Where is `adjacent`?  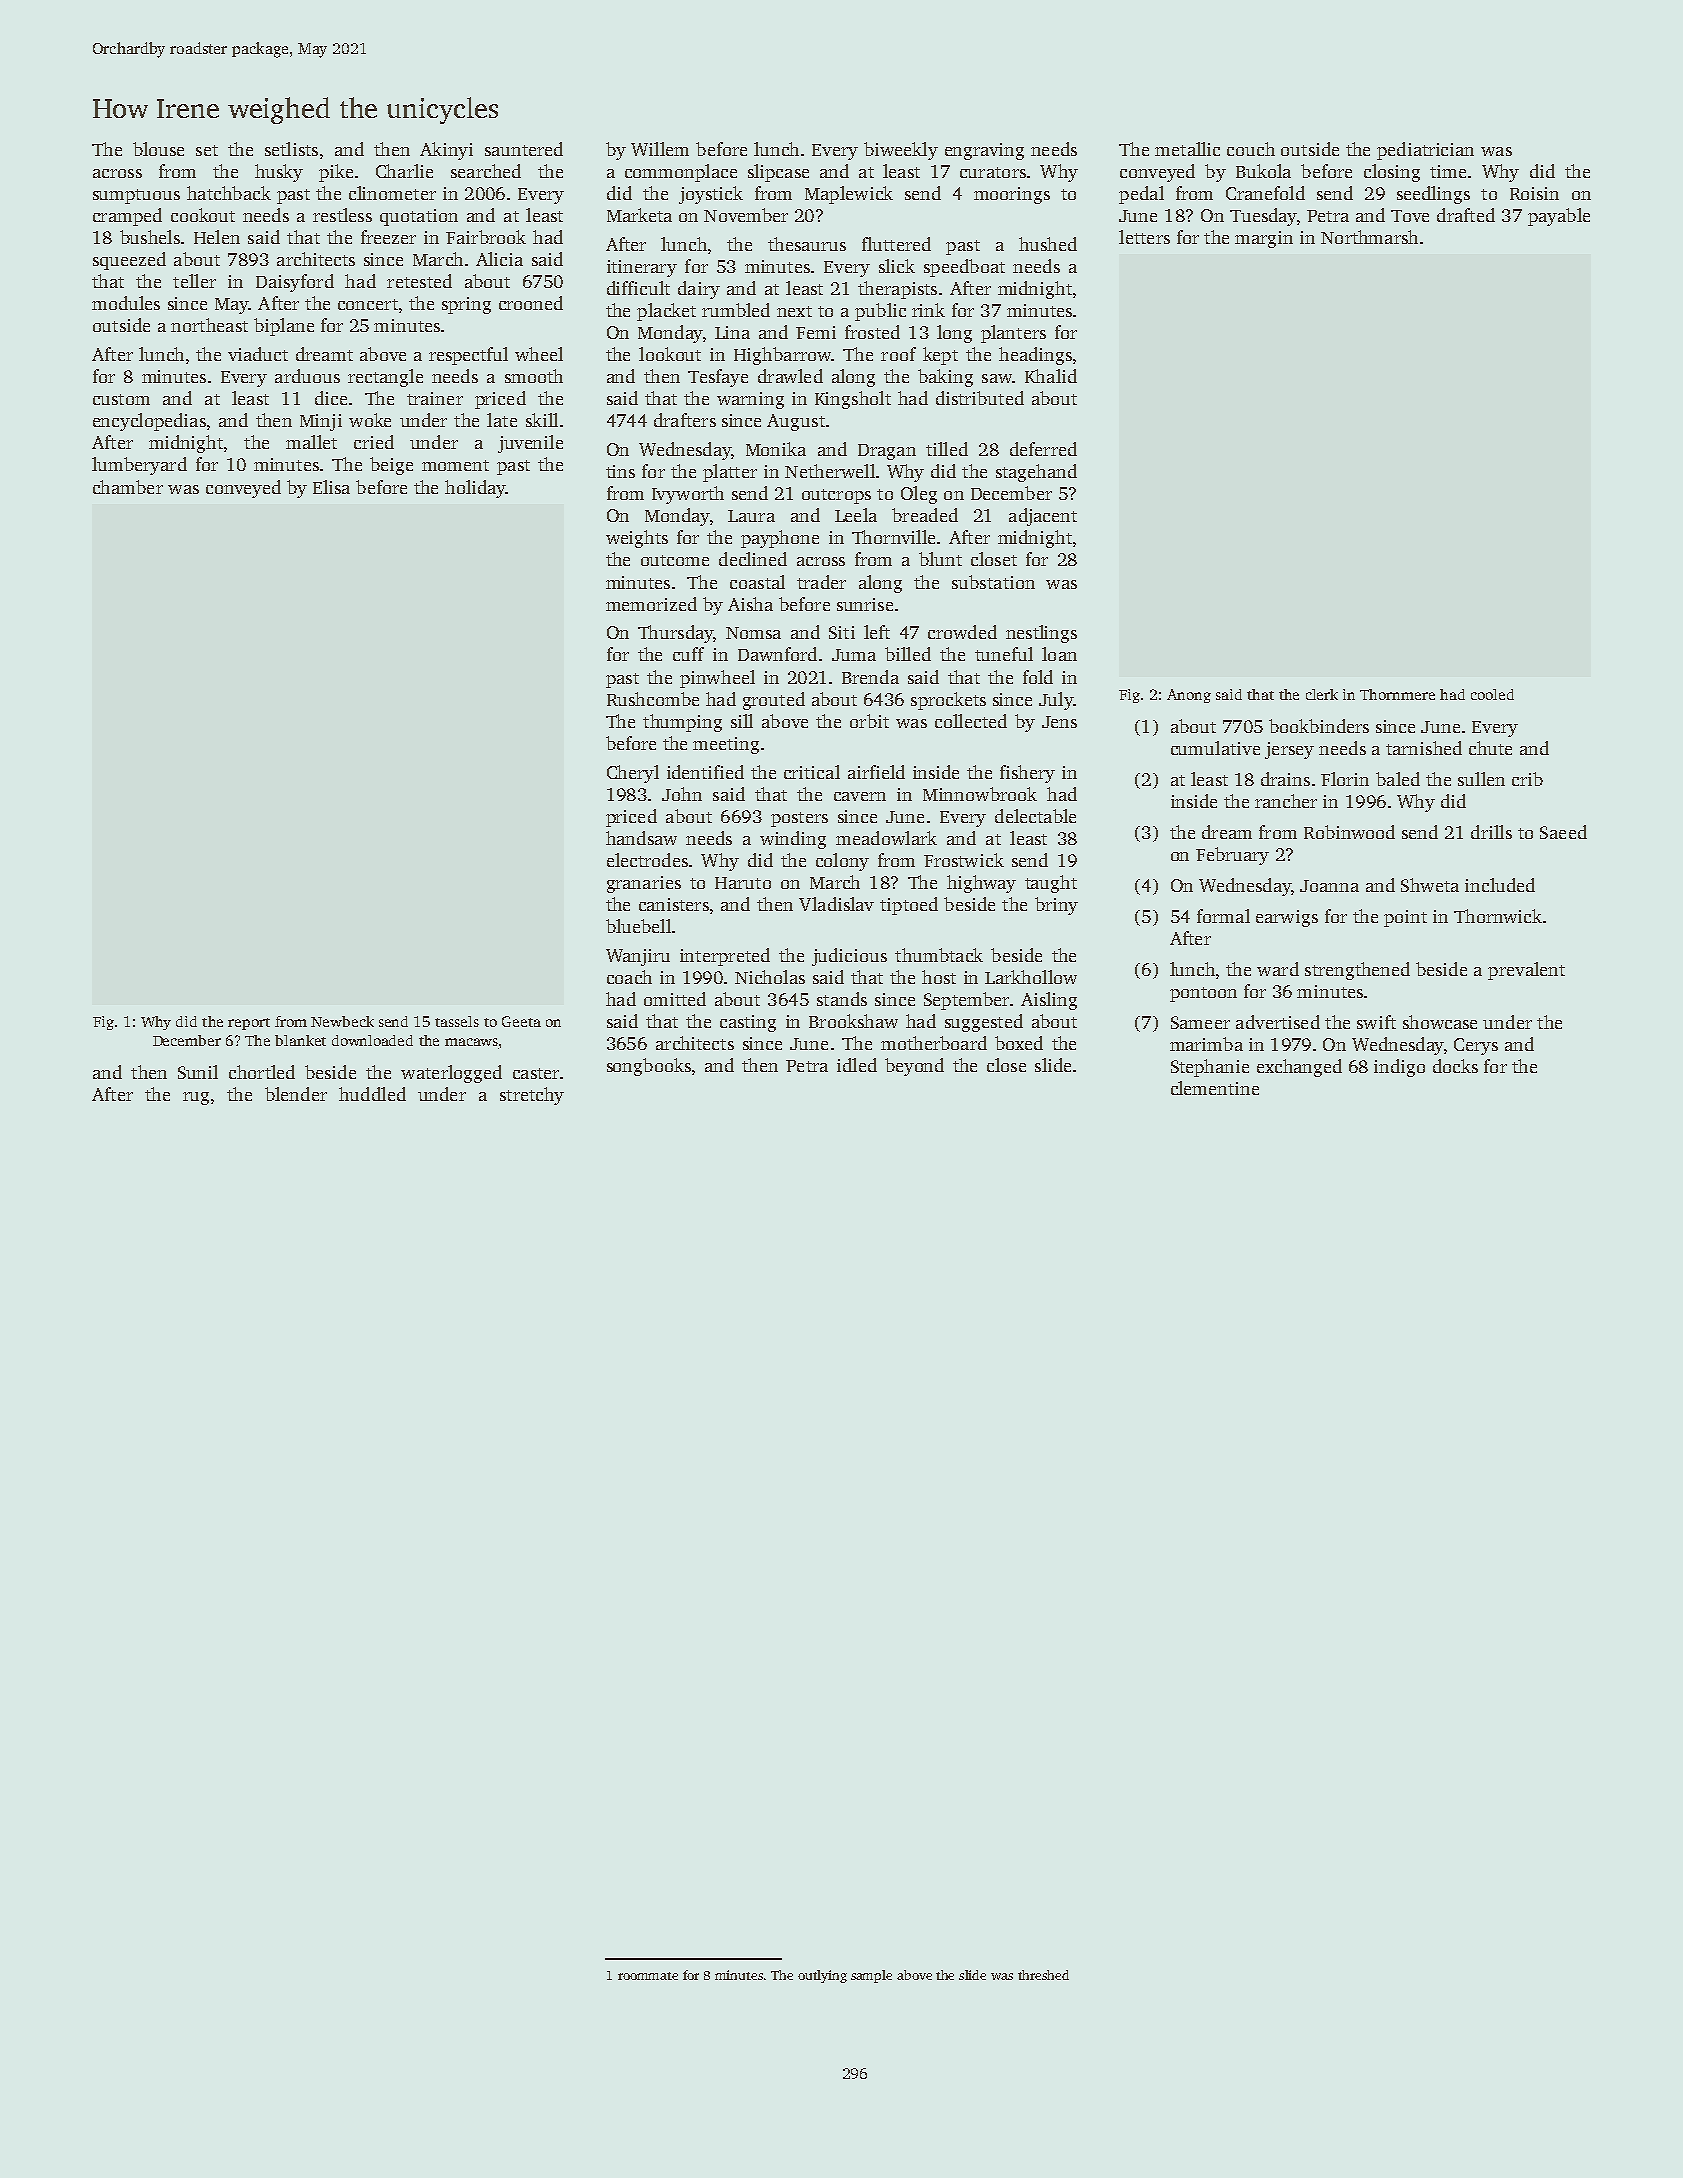 adjacent is located at coordinates (1043, 517).
